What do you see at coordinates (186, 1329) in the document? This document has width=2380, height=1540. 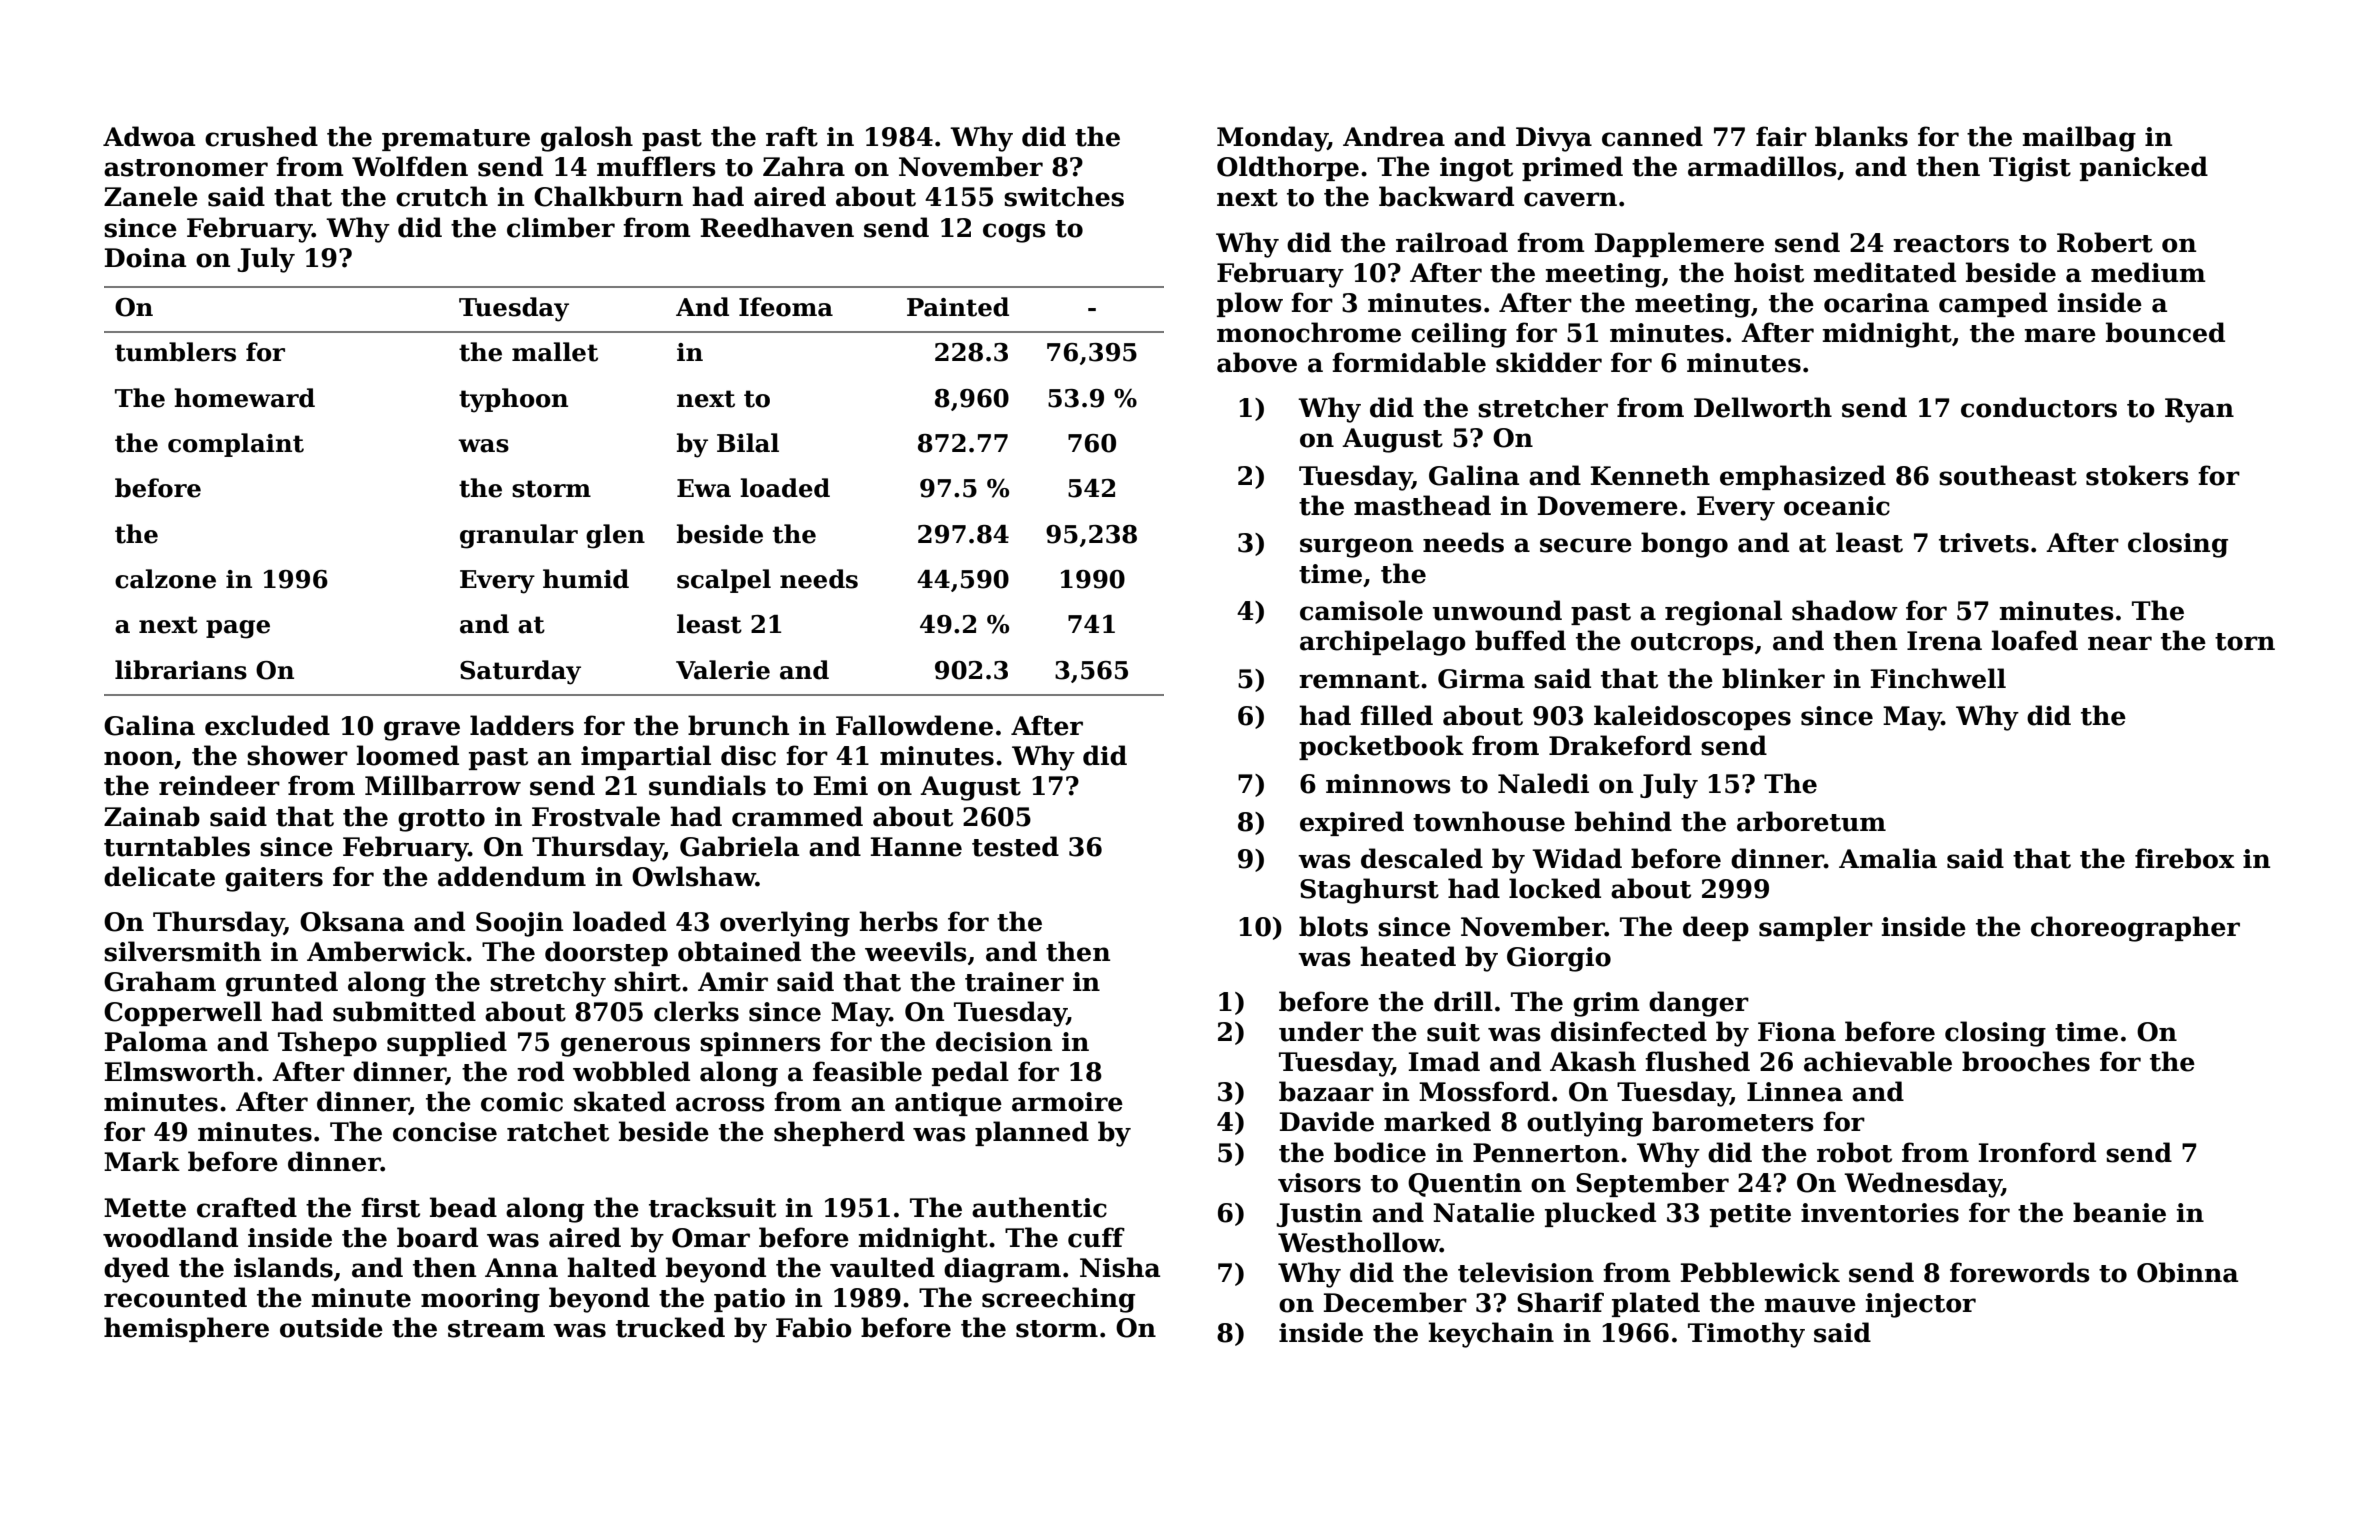 I see `hemisphere` at bounding box center [186, 1329].
